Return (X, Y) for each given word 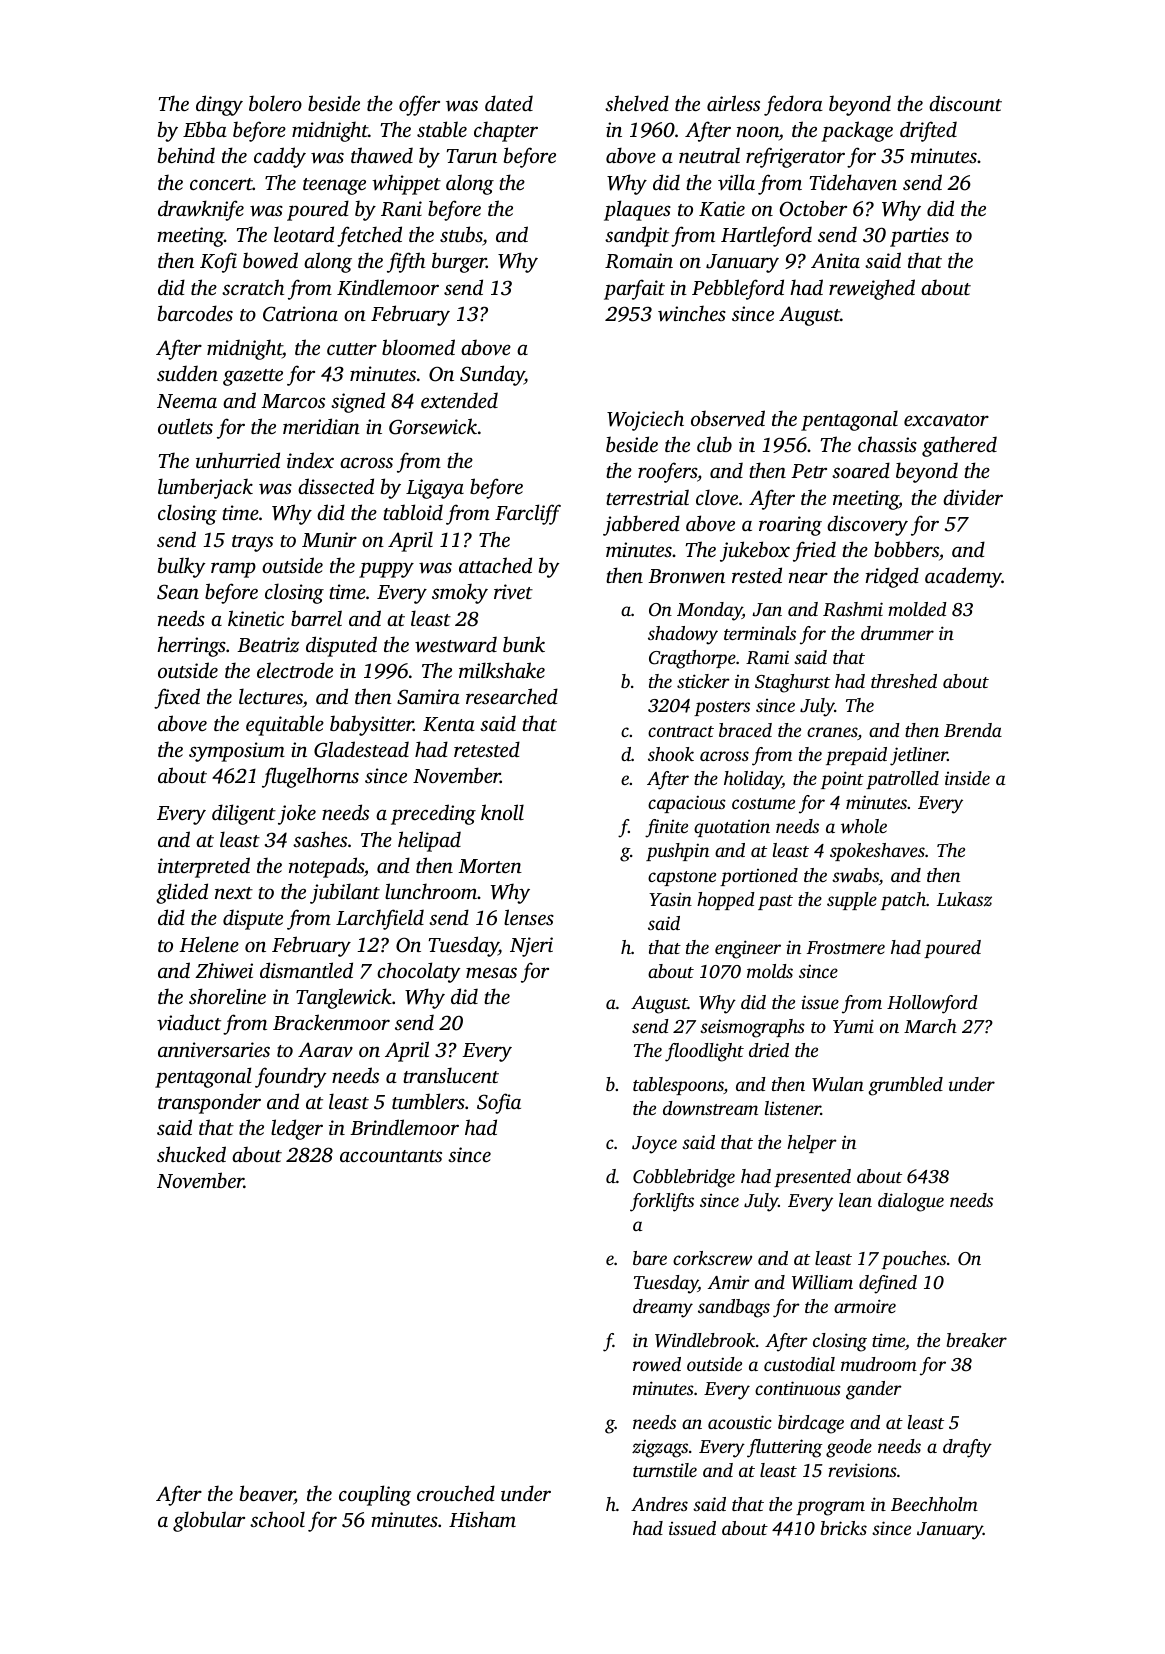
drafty (967, 1448)
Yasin (670, 899)
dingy (219, 105)
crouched (456, 1493)
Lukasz (964, 899)
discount (965, 103)
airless (733, 103)
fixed (177, 698)
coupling (375, 1495)
